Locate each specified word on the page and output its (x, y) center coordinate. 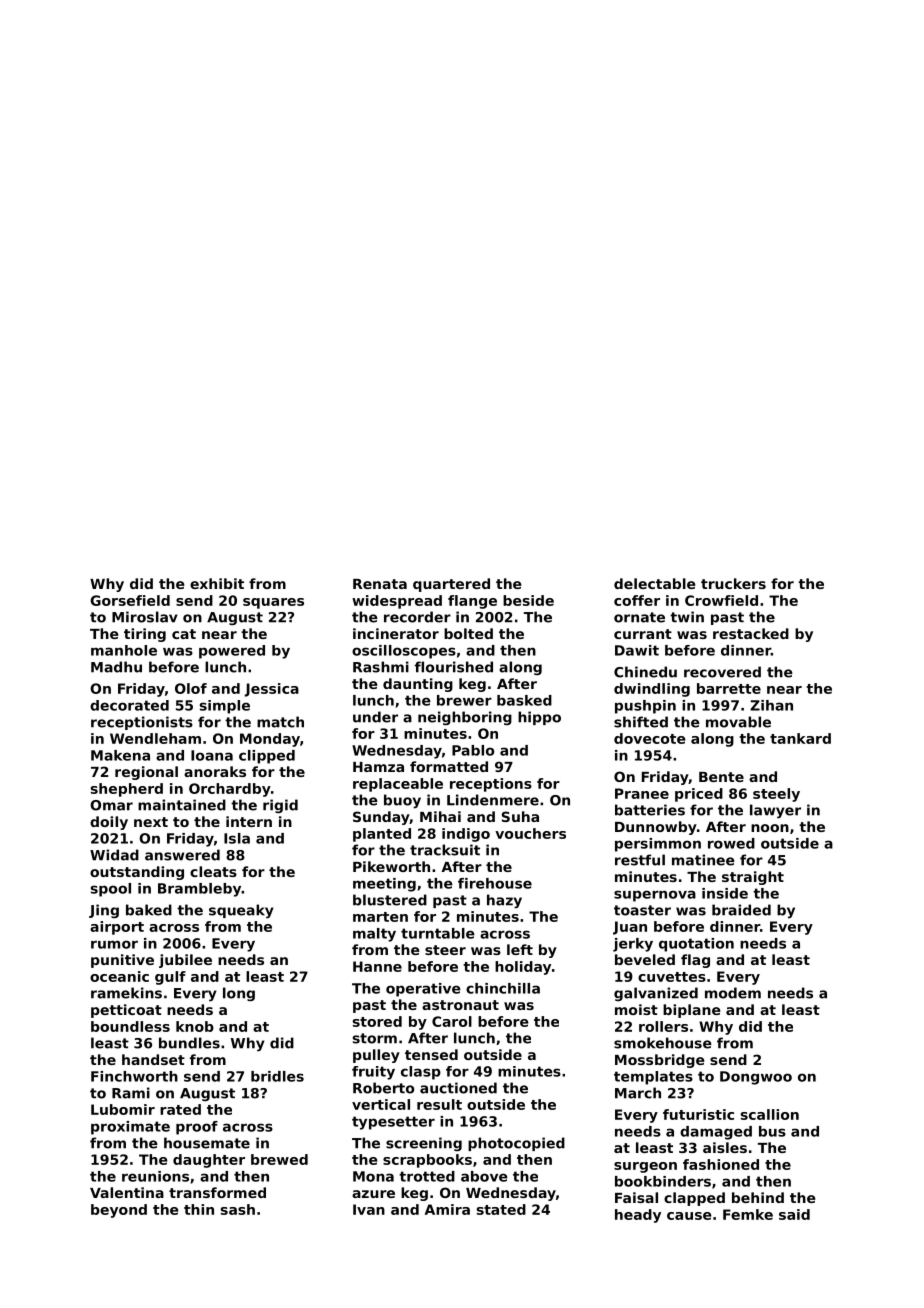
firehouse (495, 883)
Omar (111, 805)
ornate (639, 617)
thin (199, 1209)
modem (733, 993)
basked (524, 700)
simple (225, 707)
